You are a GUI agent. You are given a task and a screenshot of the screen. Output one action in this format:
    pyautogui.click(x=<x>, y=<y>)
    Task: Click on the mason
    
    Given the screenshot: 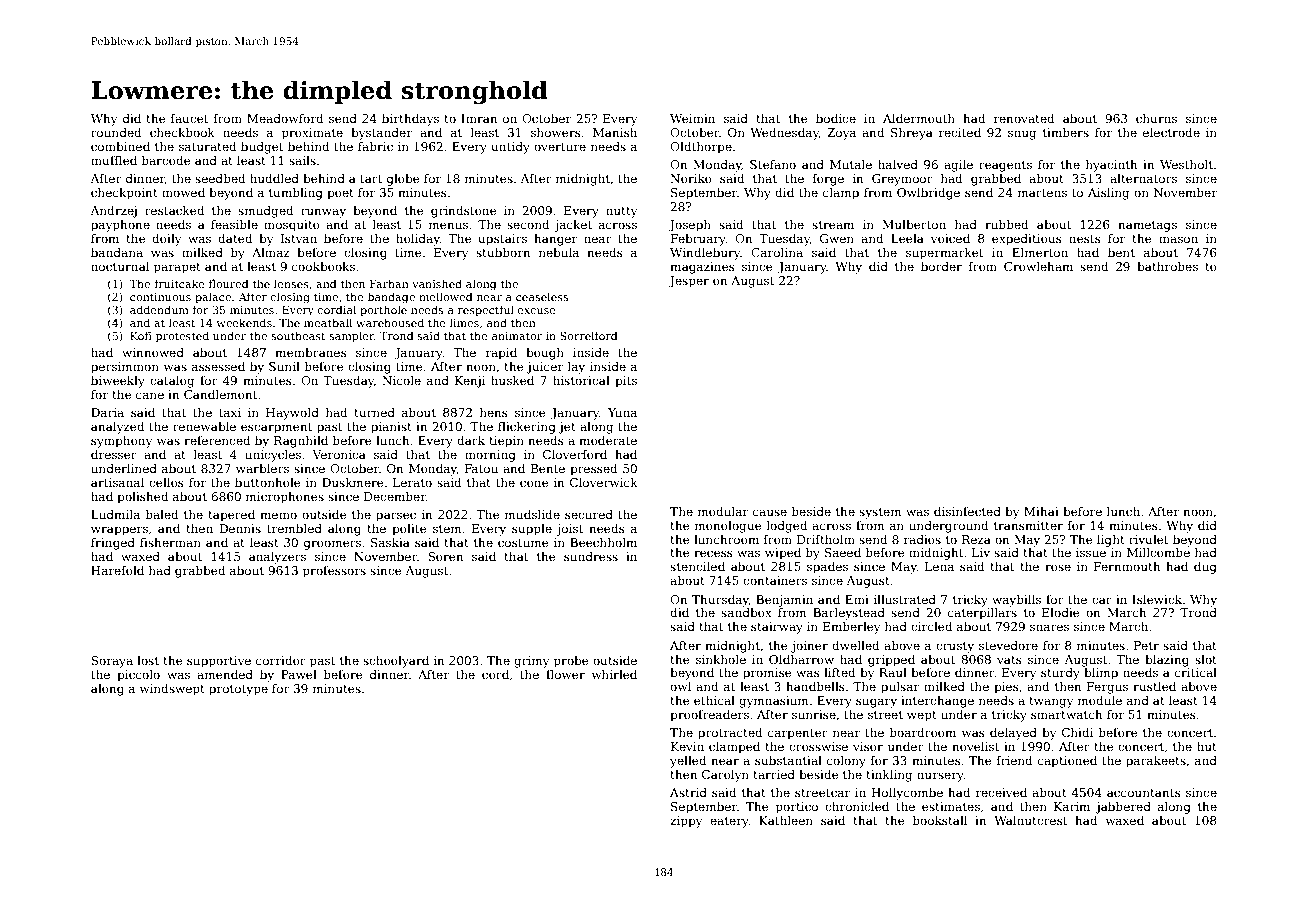 What is the action you would take?
    pyautogui.click(x=1178, y=239)
